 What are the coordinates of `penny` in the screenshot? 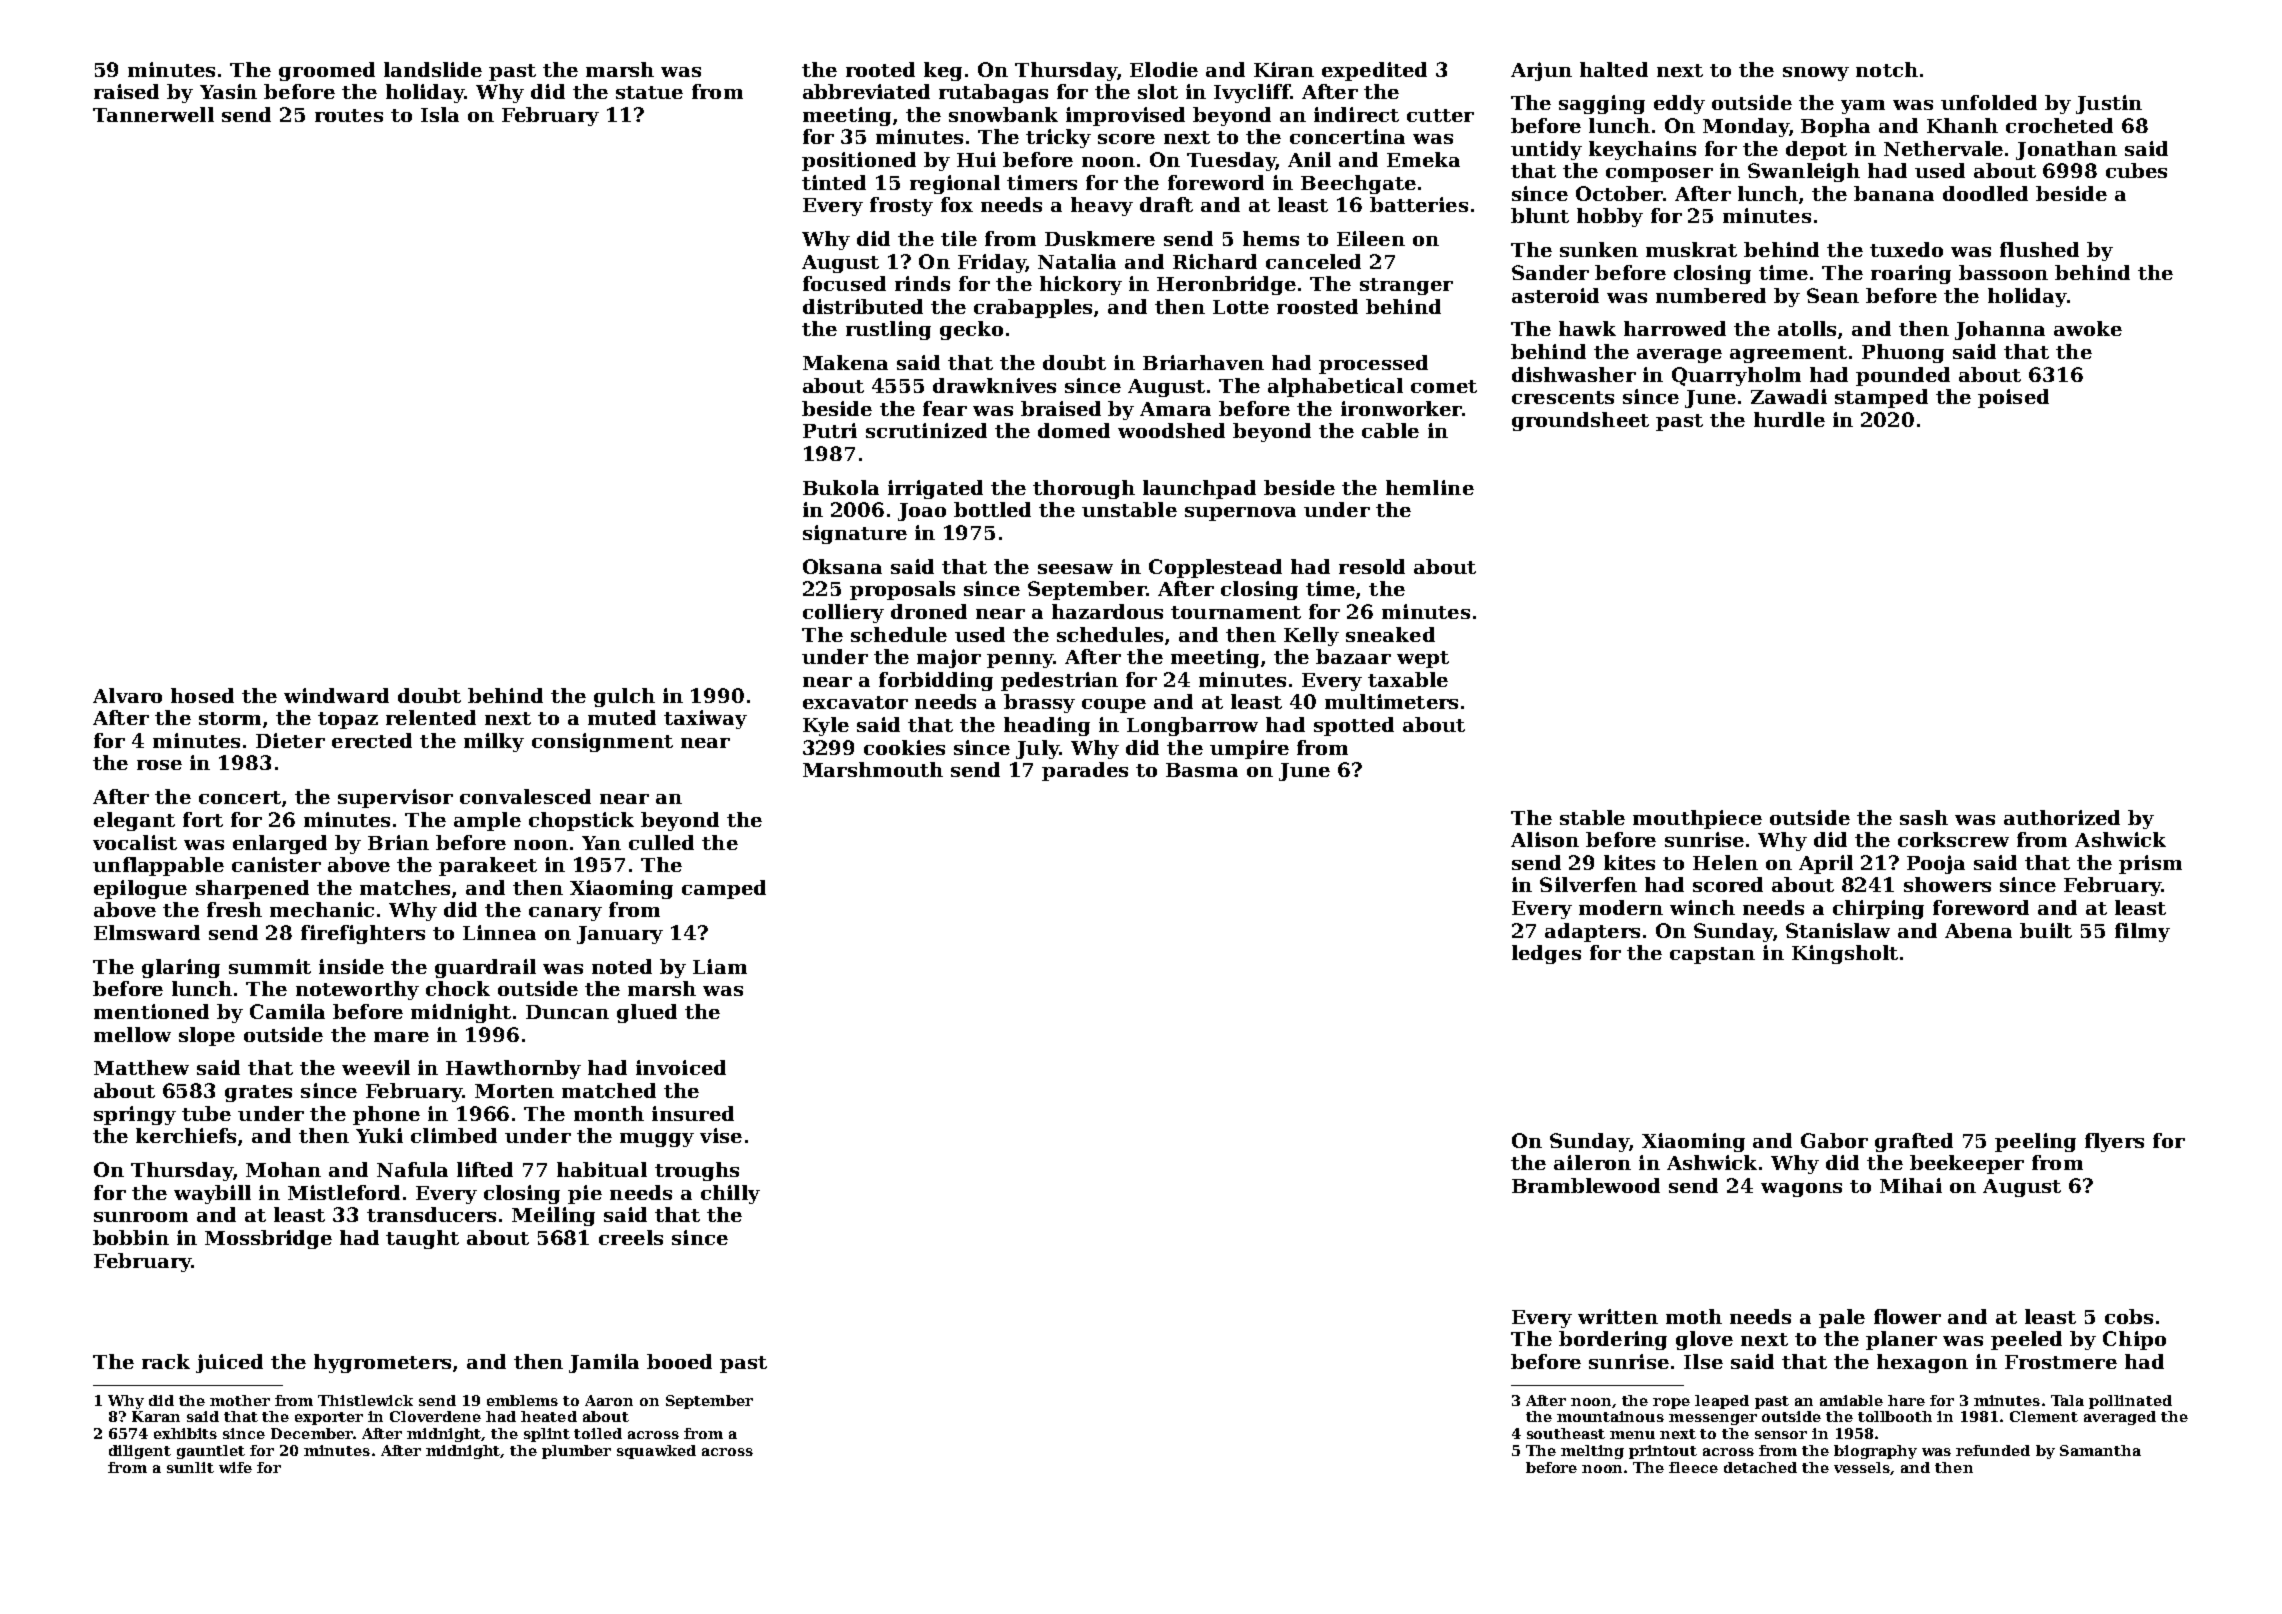 It's located at (1020, 661).
